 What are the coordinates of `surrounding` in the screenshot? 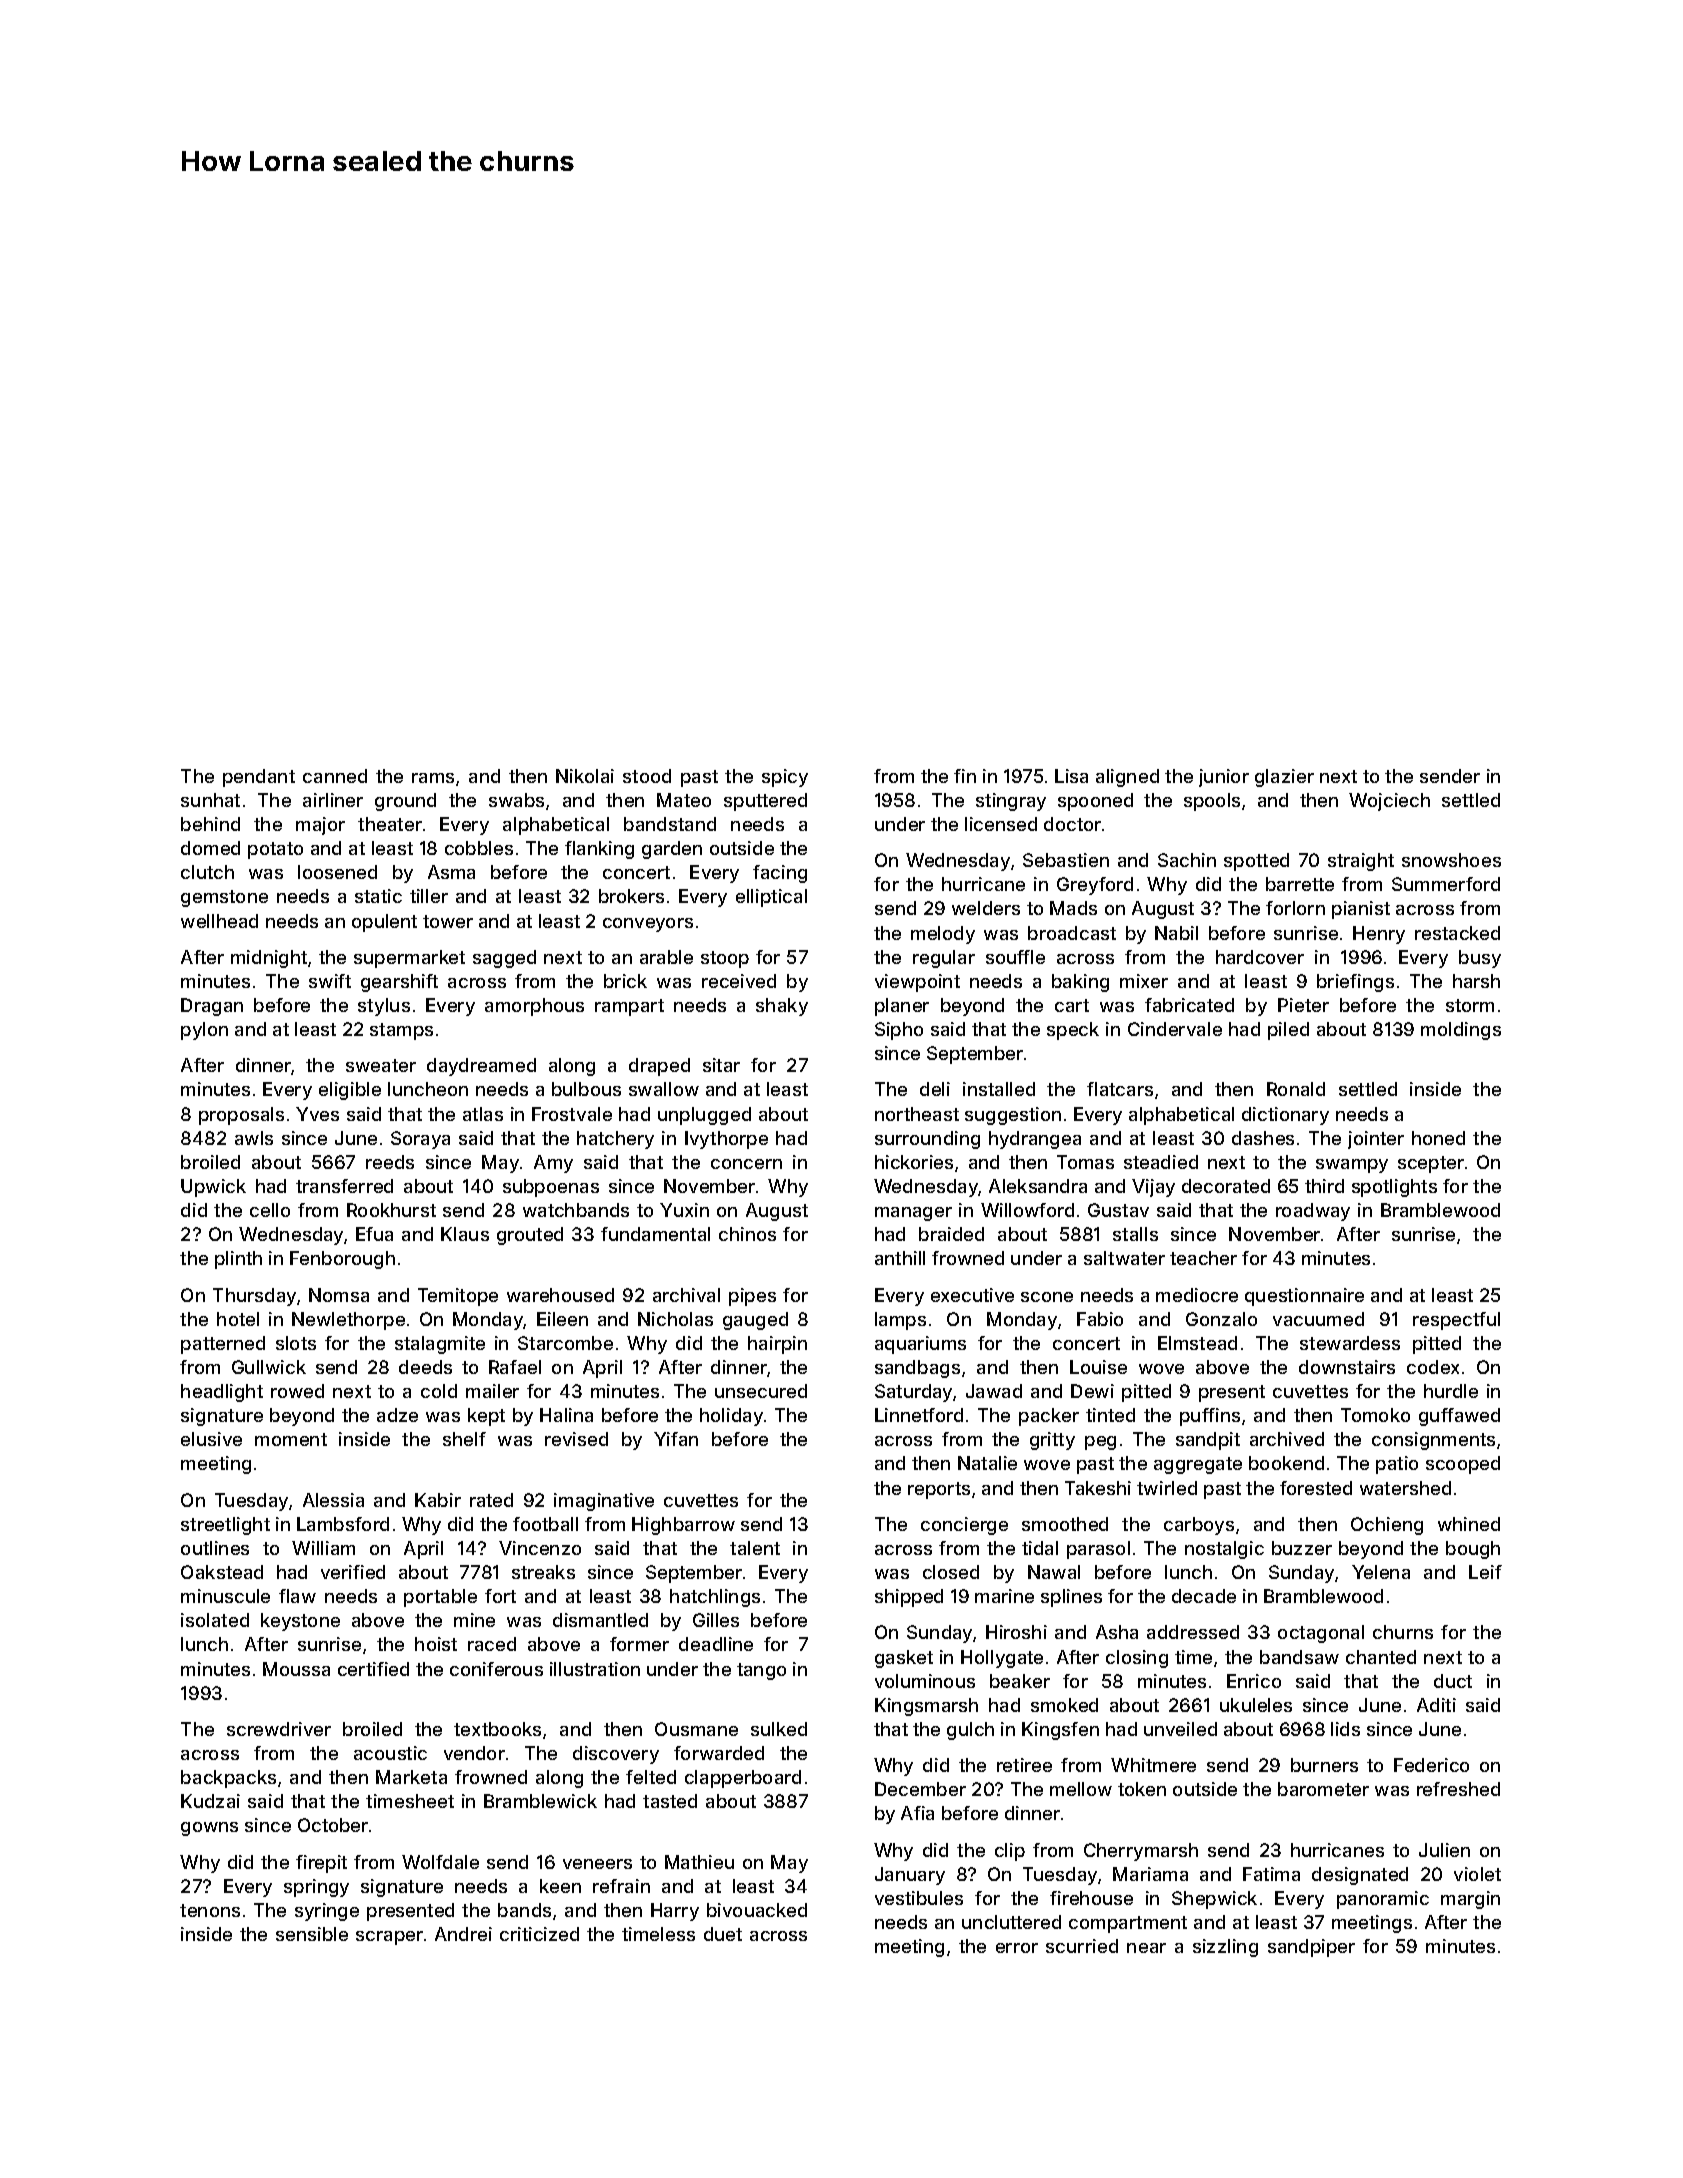 It's located at (927, 1140).
